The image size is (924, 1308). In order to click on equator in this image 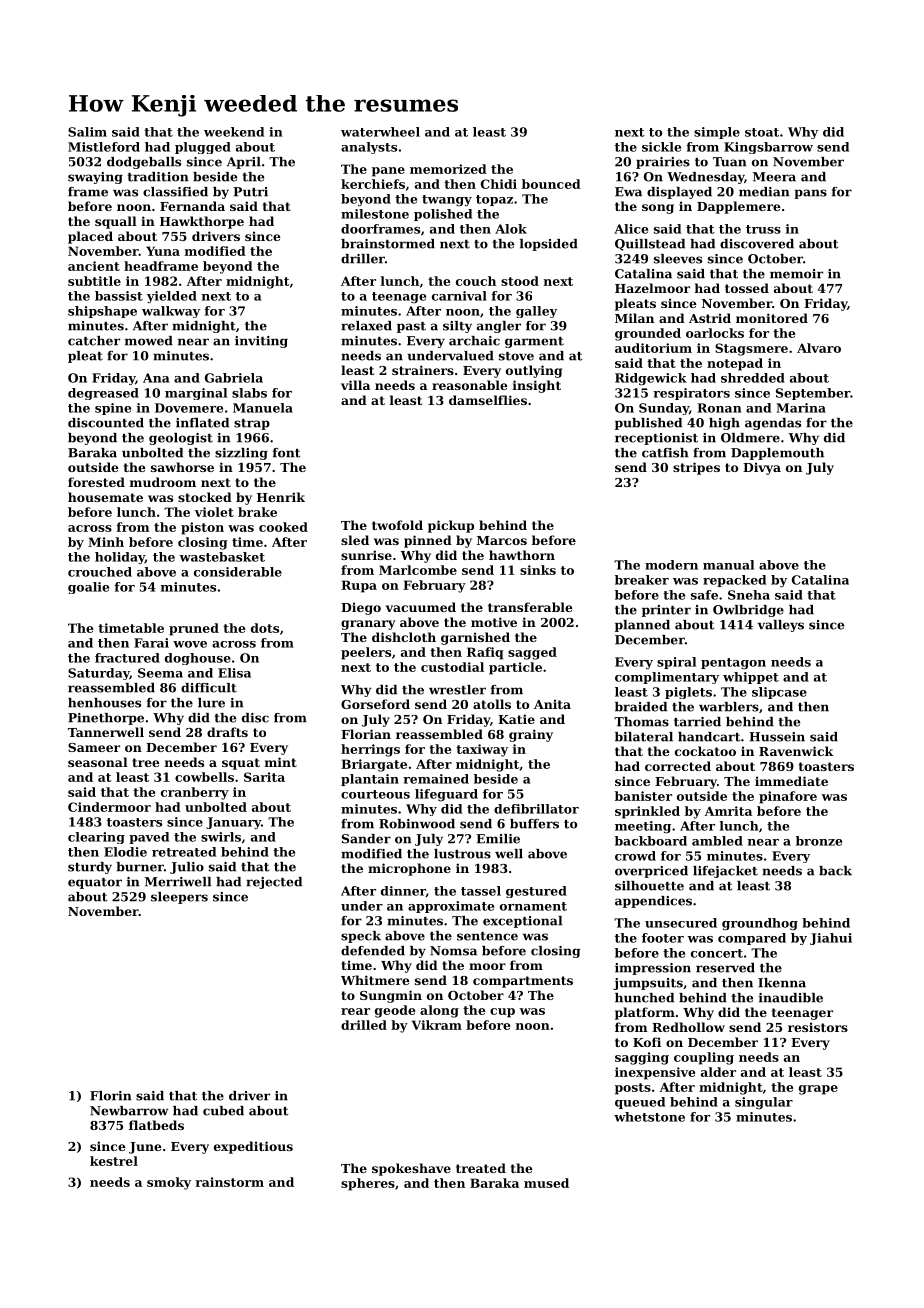, I will do `click(95, 883)`.
